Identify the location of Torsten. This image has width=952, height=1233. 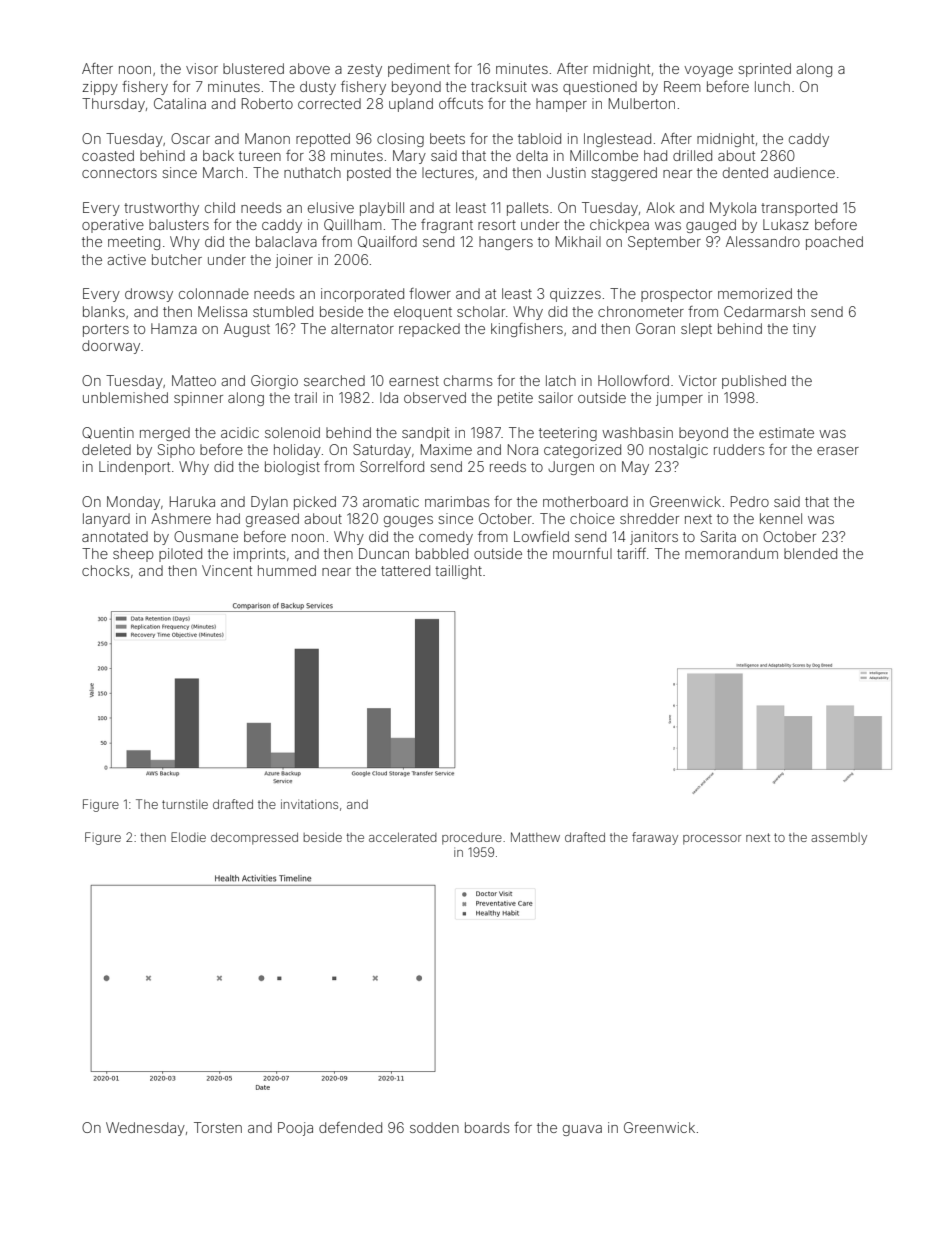
(218, 1127).
